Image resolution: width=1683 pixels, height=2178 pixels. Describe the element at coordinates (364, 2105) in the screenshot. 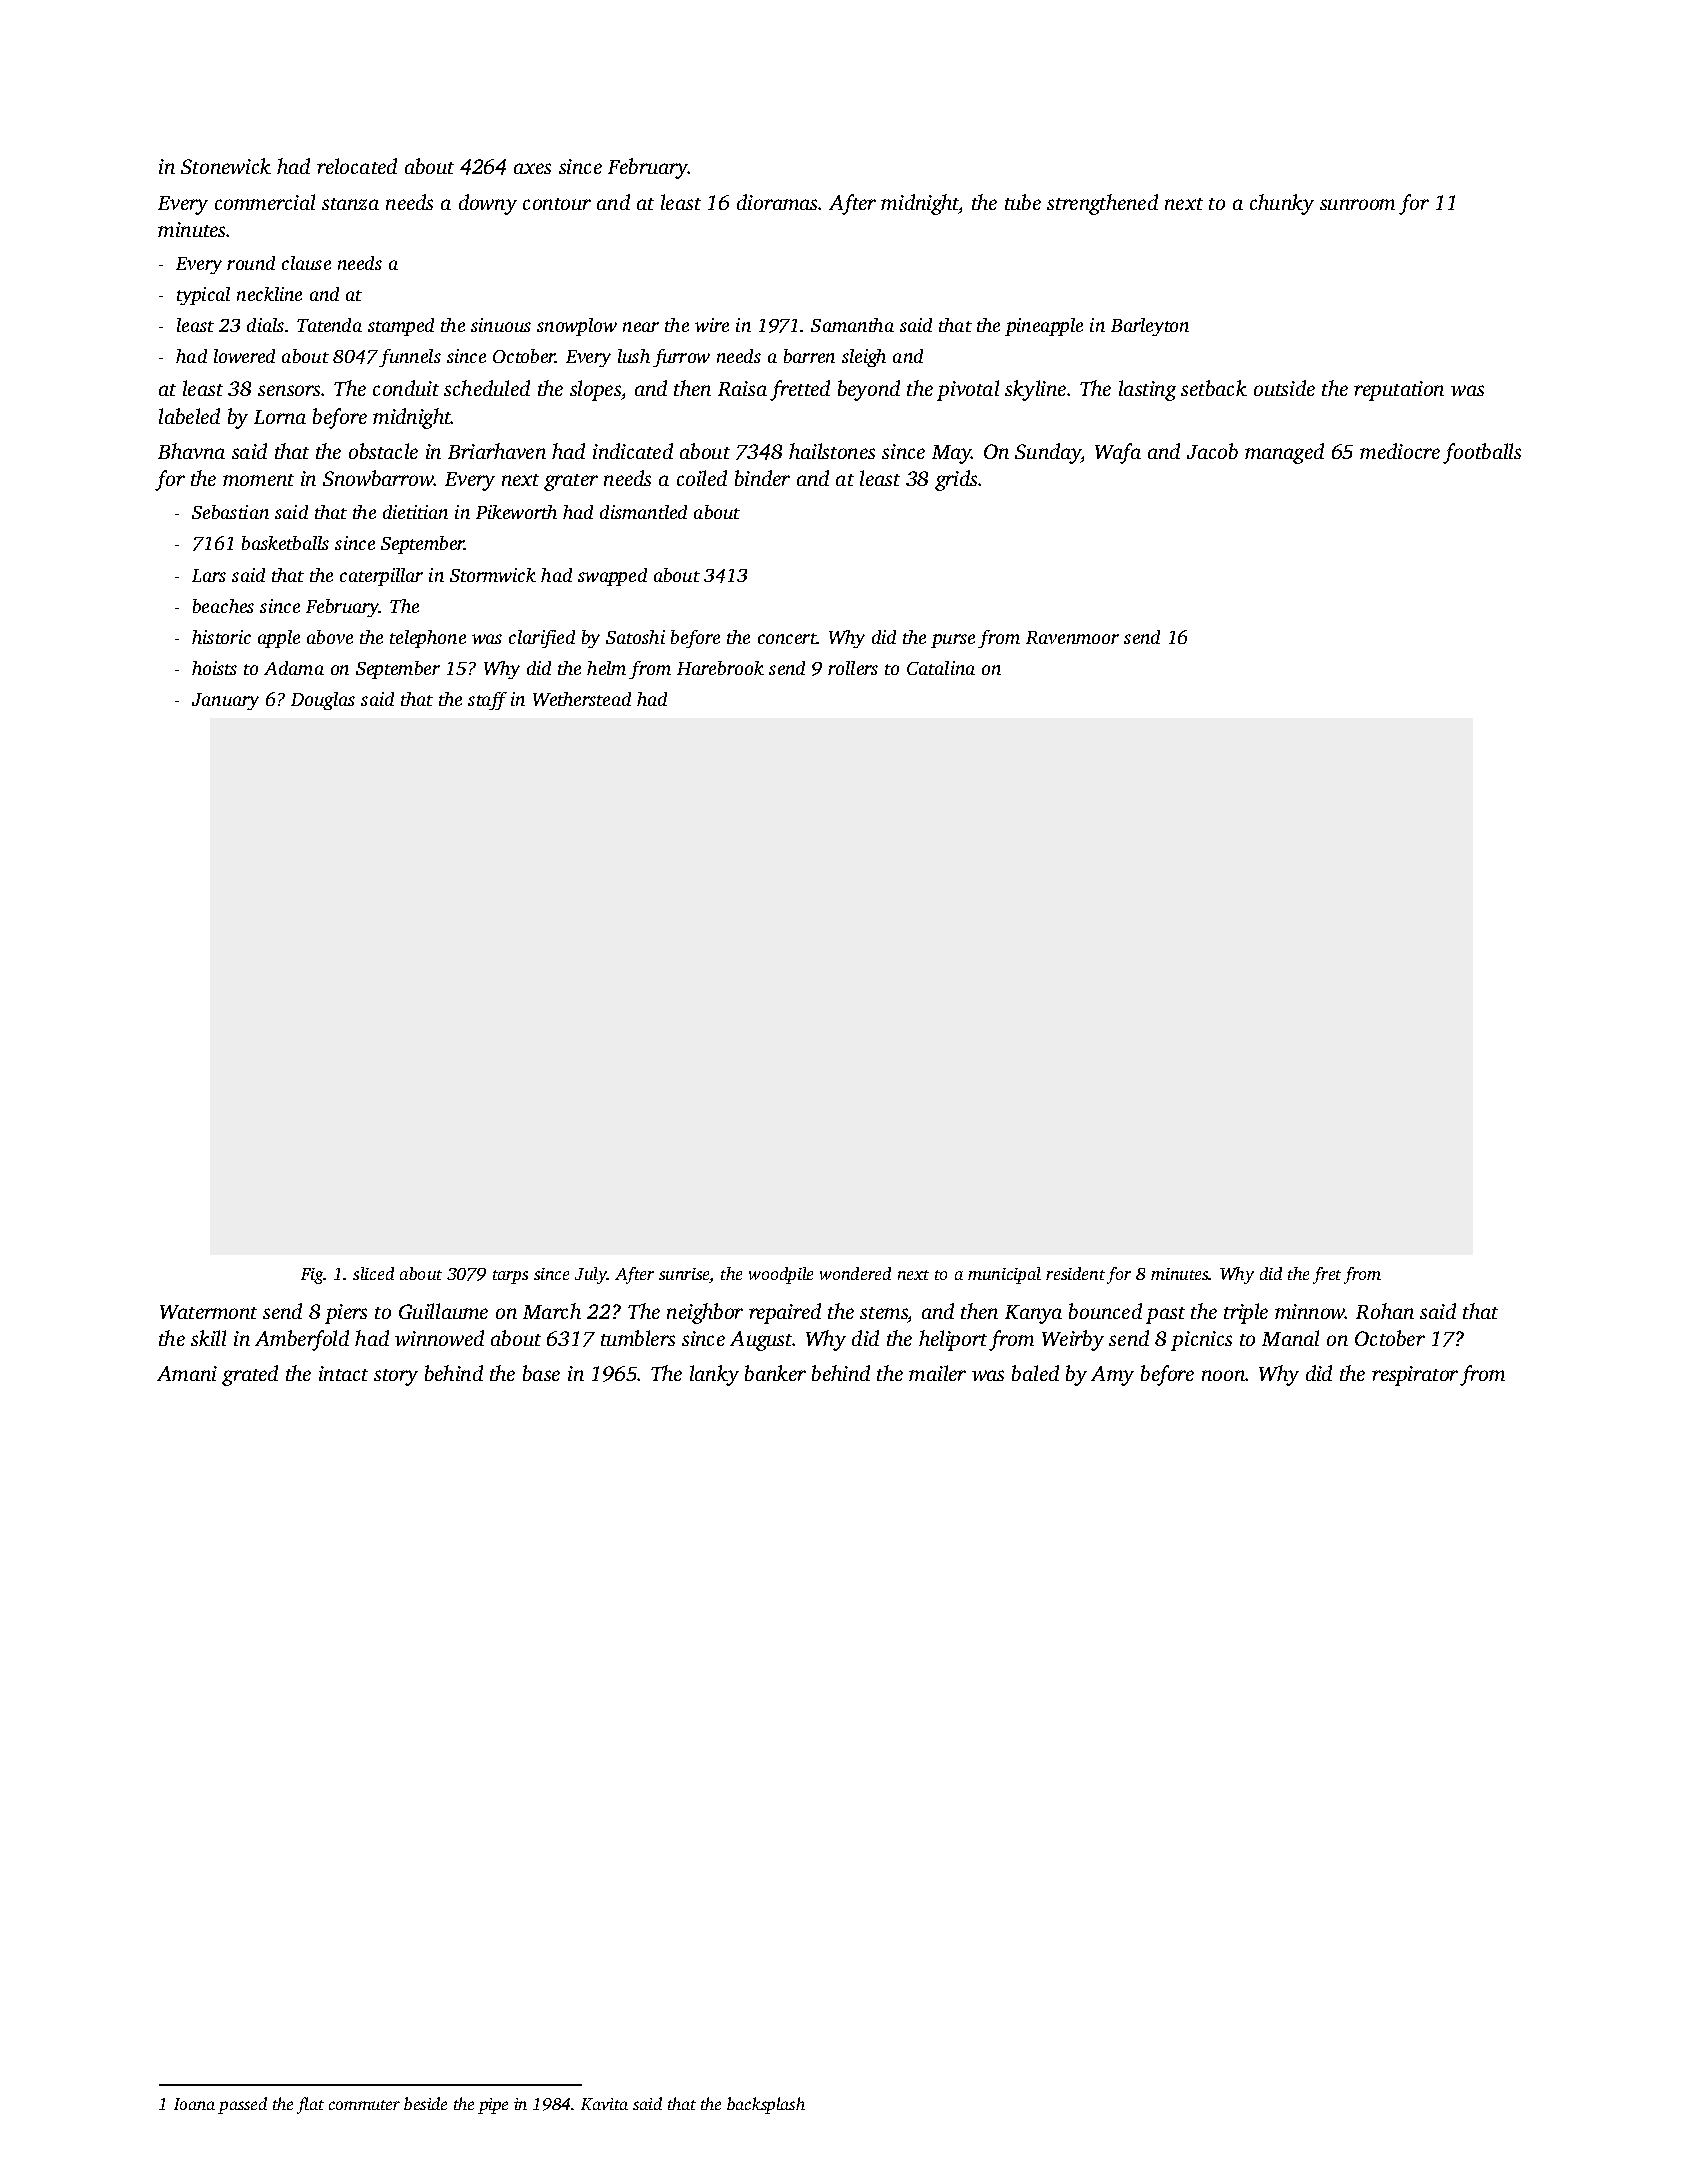

I see `commuter` at that location.
